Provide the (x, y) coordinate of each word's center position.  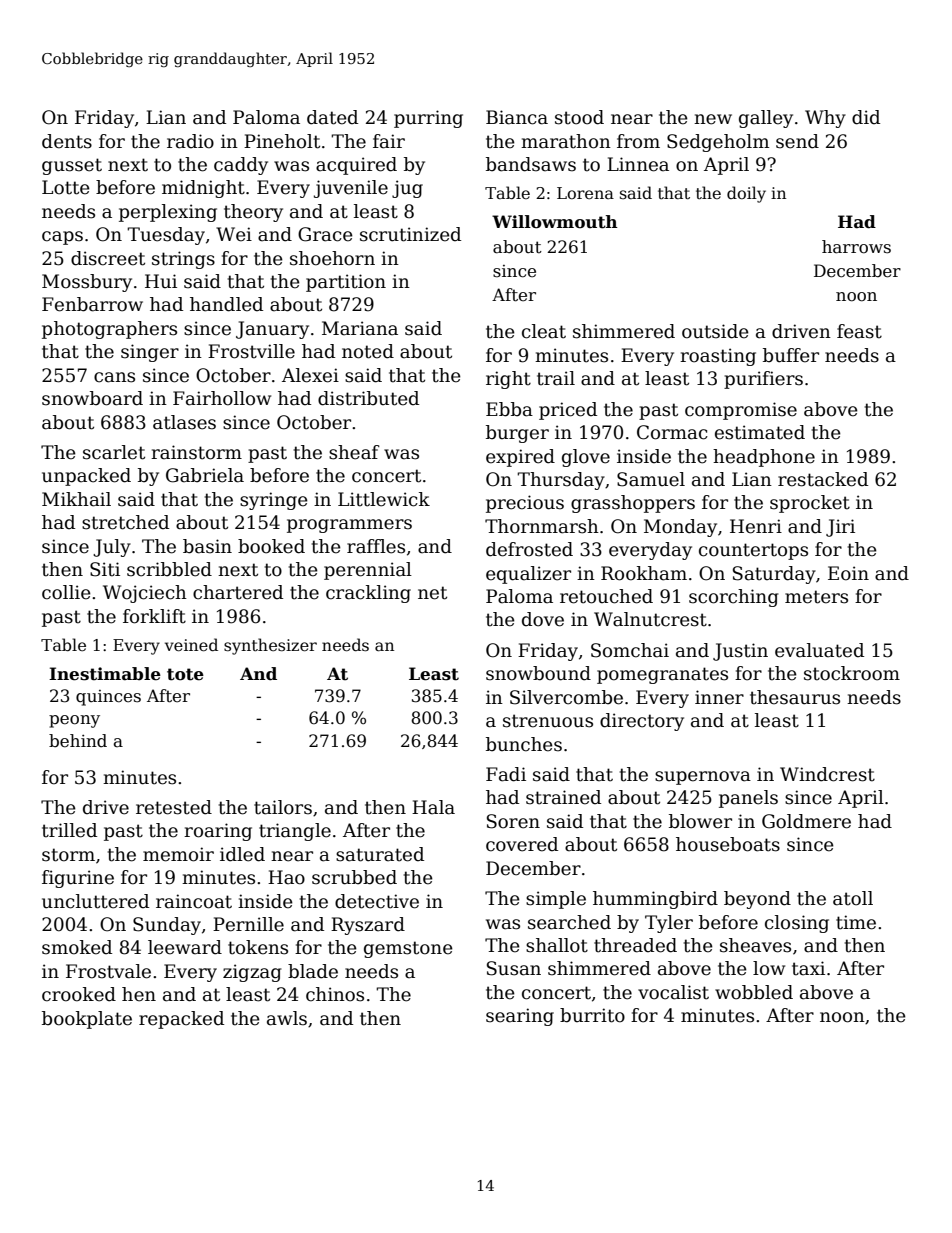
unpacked (86, 477)
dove (543, 619)
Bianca (517, 117)
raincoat (194, 901)
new (713, 119)
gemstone (408, 949)
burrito (592, 1015)
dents (67, 141)
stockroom (852, 673)
